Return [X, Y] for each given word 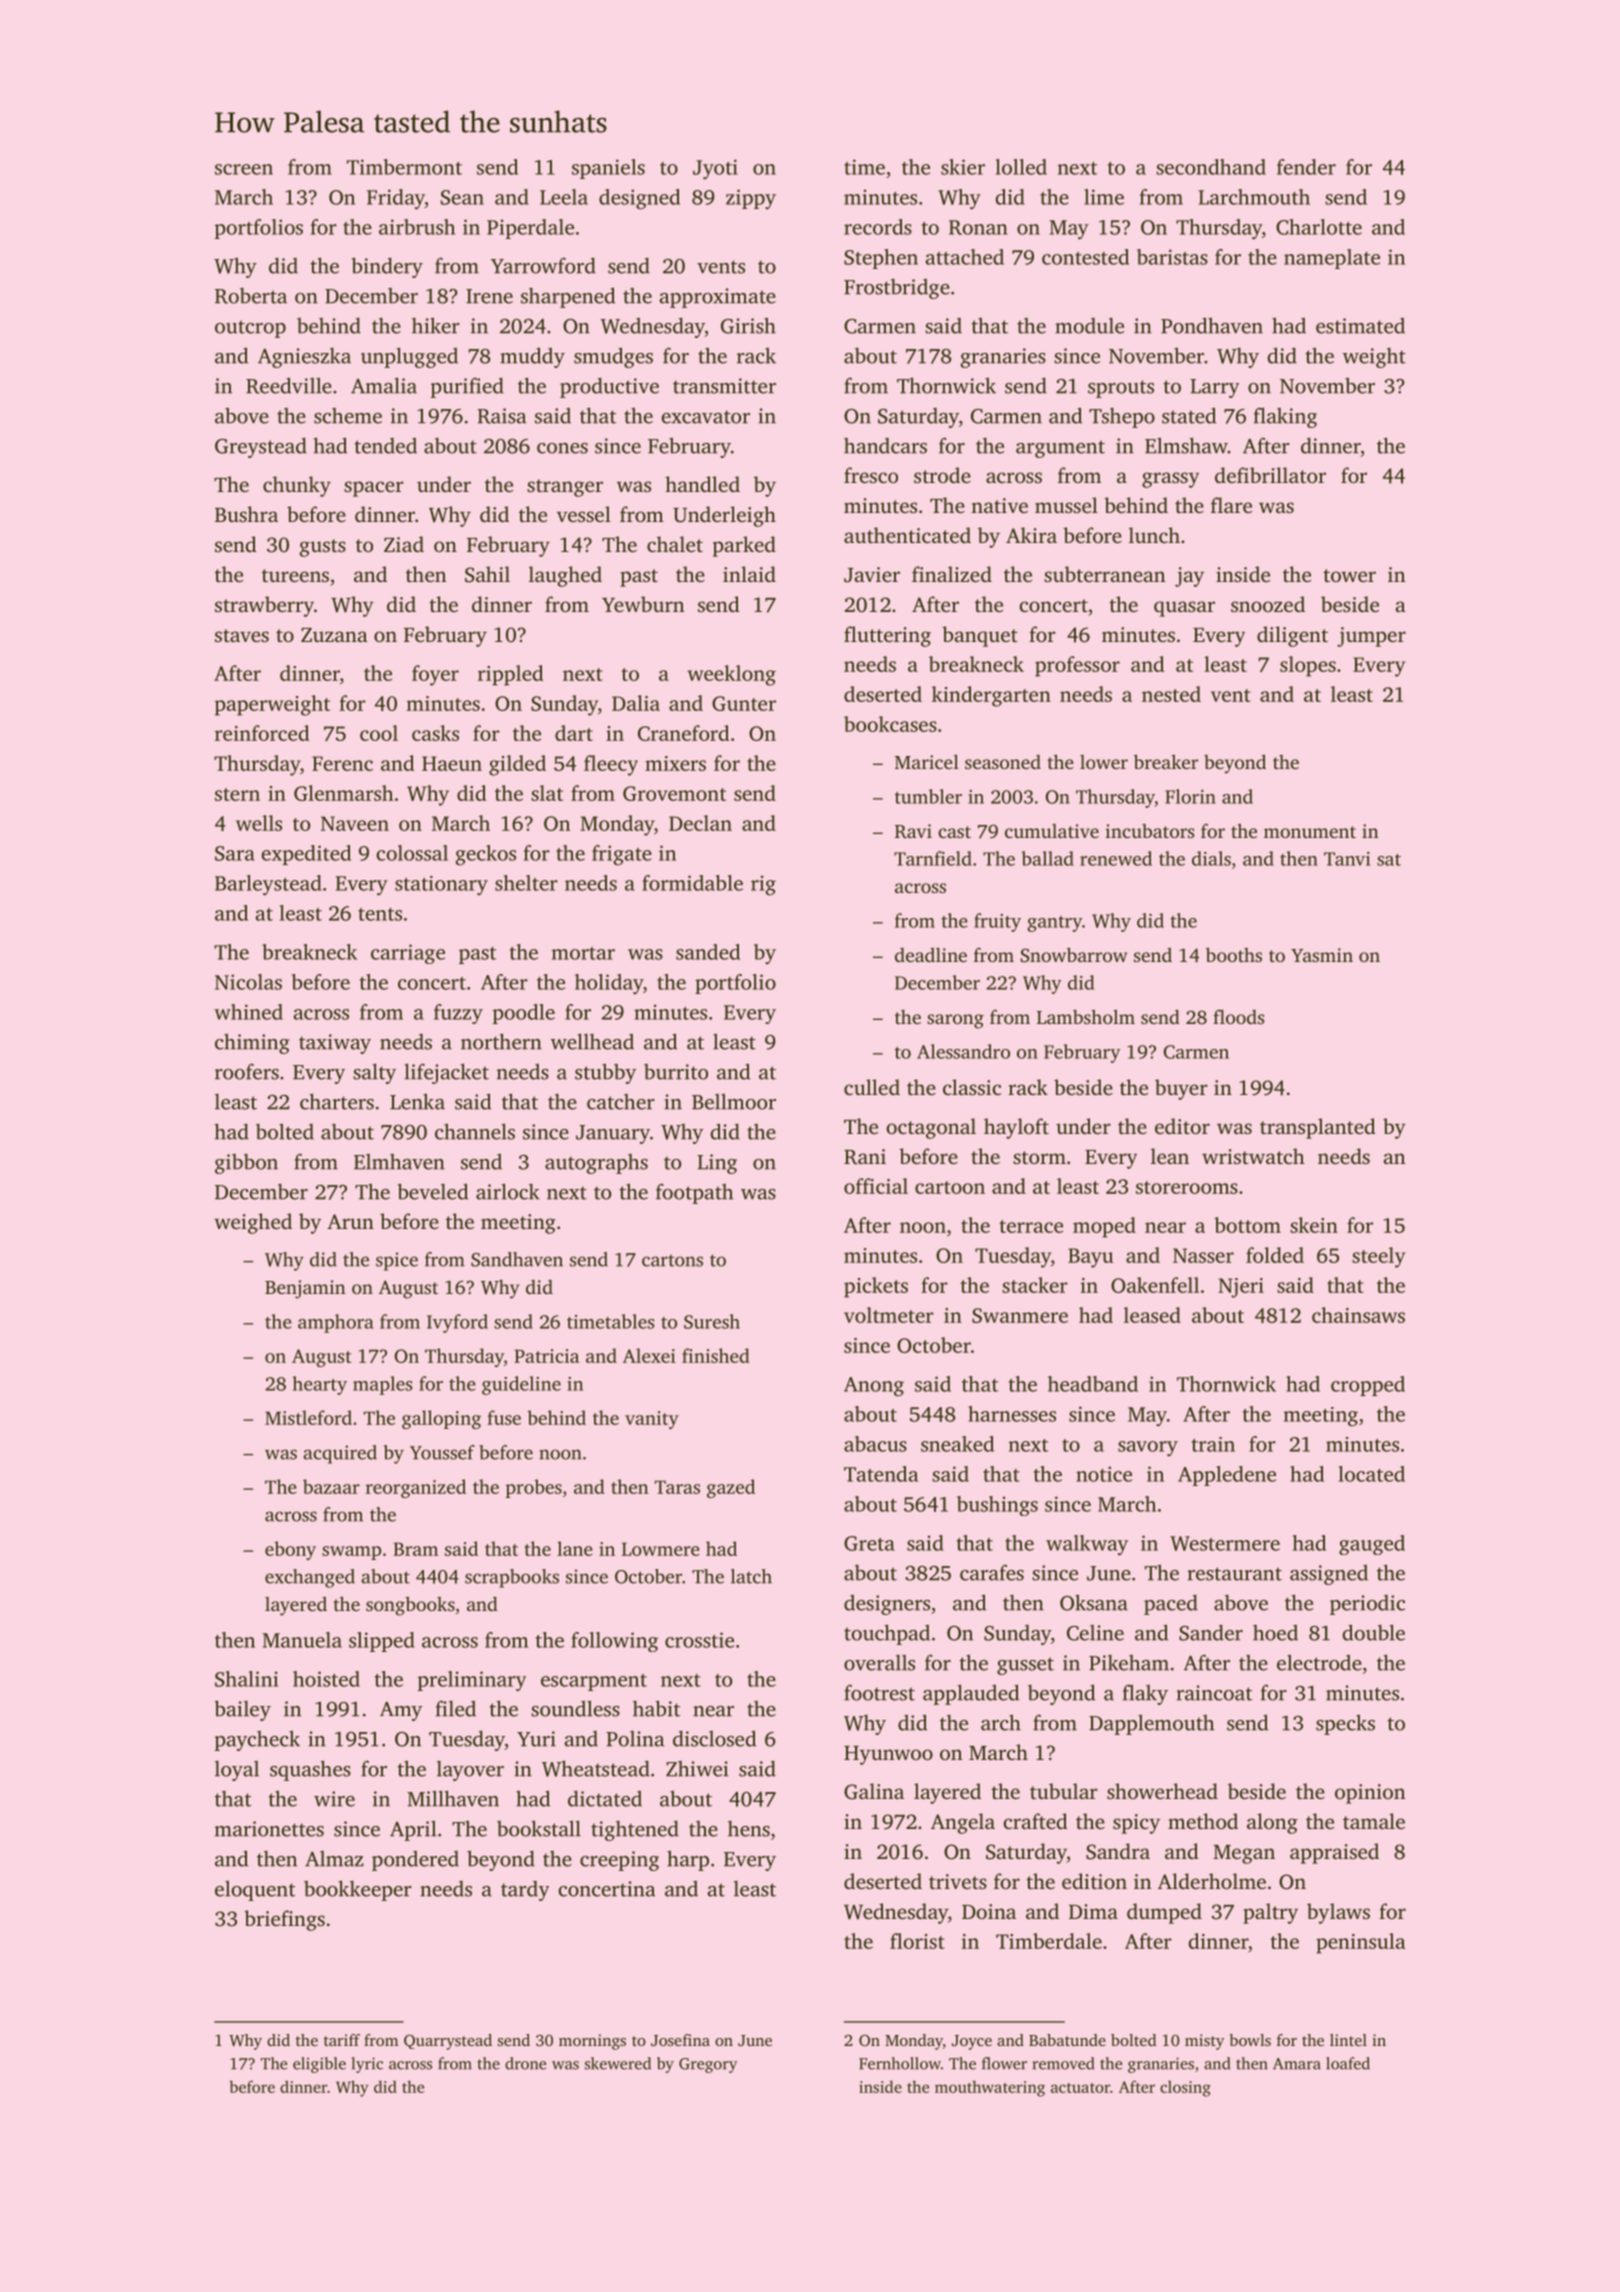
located [1372, 1474]
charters [337, 1101]
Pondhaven [1212, 325]
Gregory [708, 2065]
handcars [885, 446]
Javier [872, 575]
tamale [1374, 1821]
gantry [1054, 924]
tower [1349, 575]
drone [525, 2063]
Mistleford [308, 1417]
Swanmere [1020, 1315]
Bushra [246, 514]
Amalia [384, 385]
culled [872, 1087]
